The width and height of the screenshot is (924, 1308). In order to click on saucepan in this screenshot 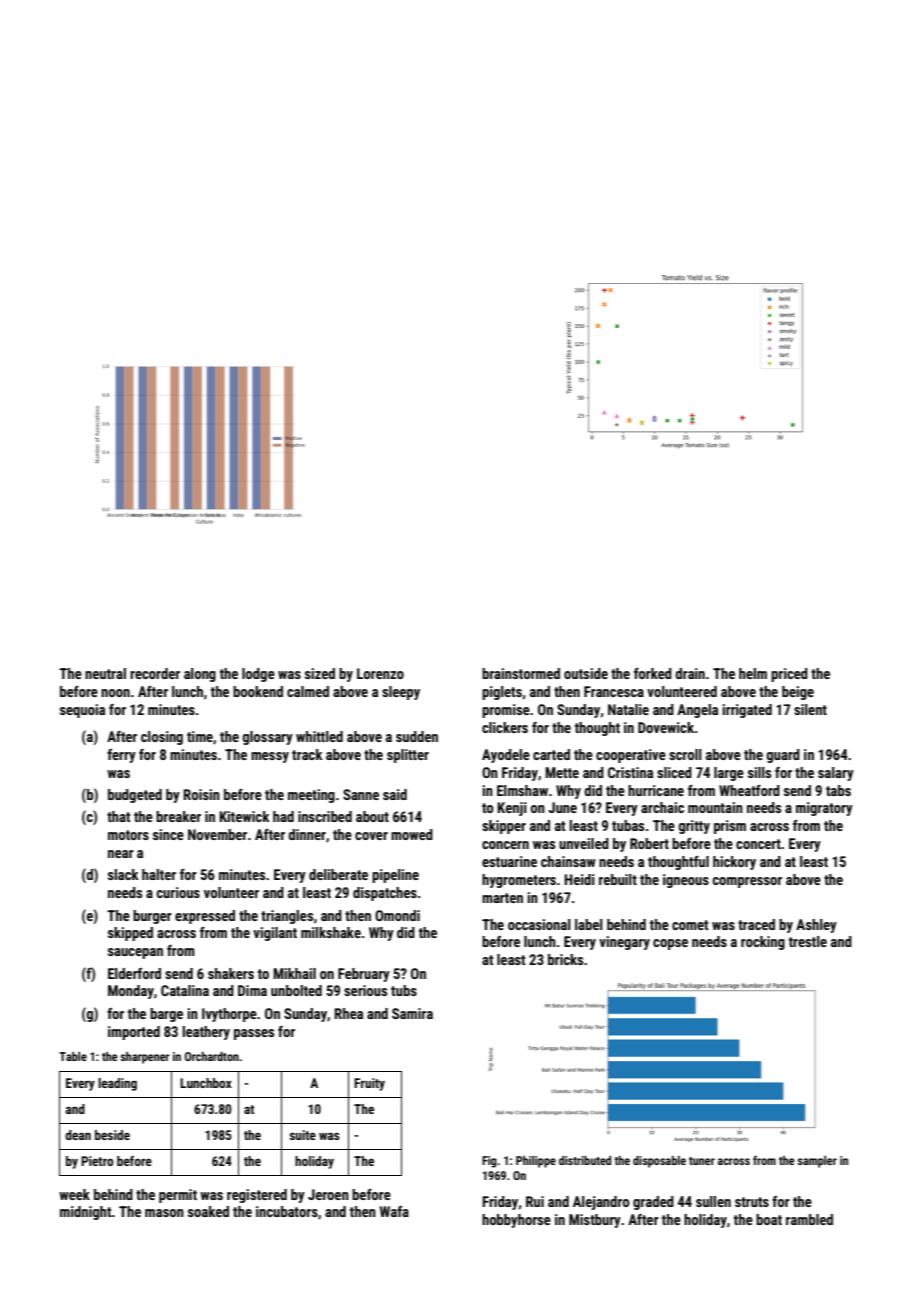, I will do `click(135, 953)`.
